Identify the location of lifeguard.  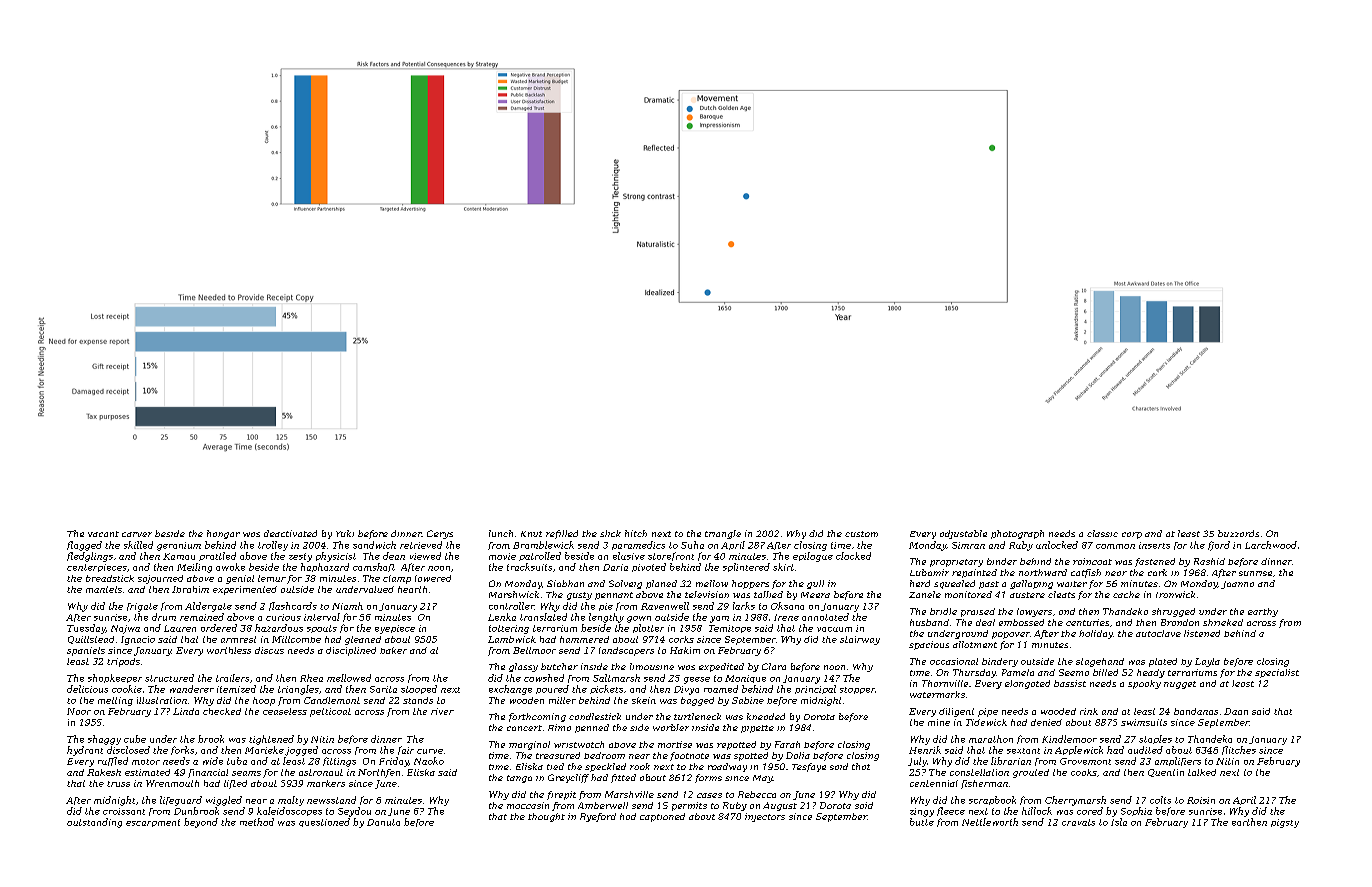
(181, 801).
